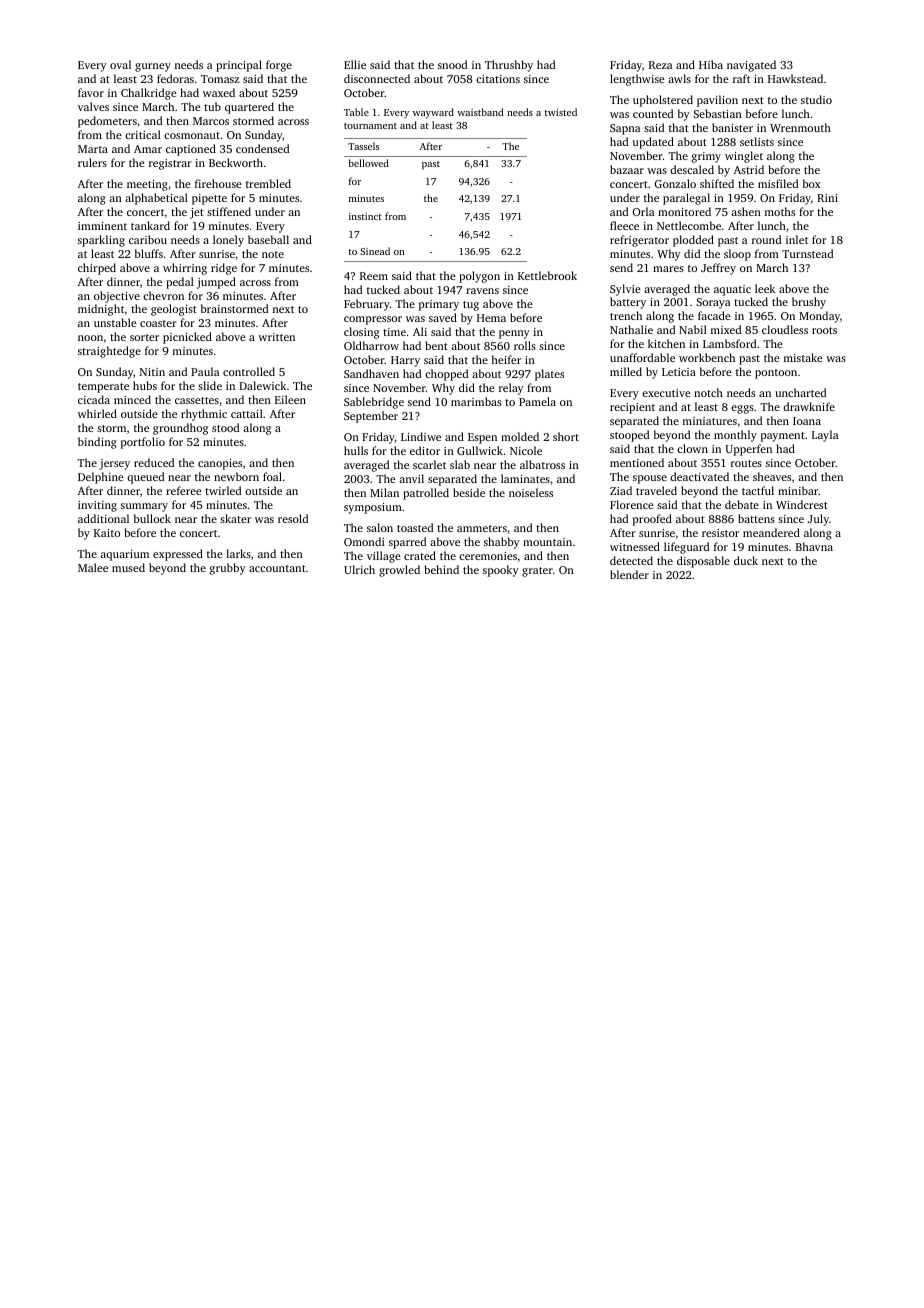  Describe the element at coordinates (277, 568) in the screenshot. I see `accountant` at that location.
